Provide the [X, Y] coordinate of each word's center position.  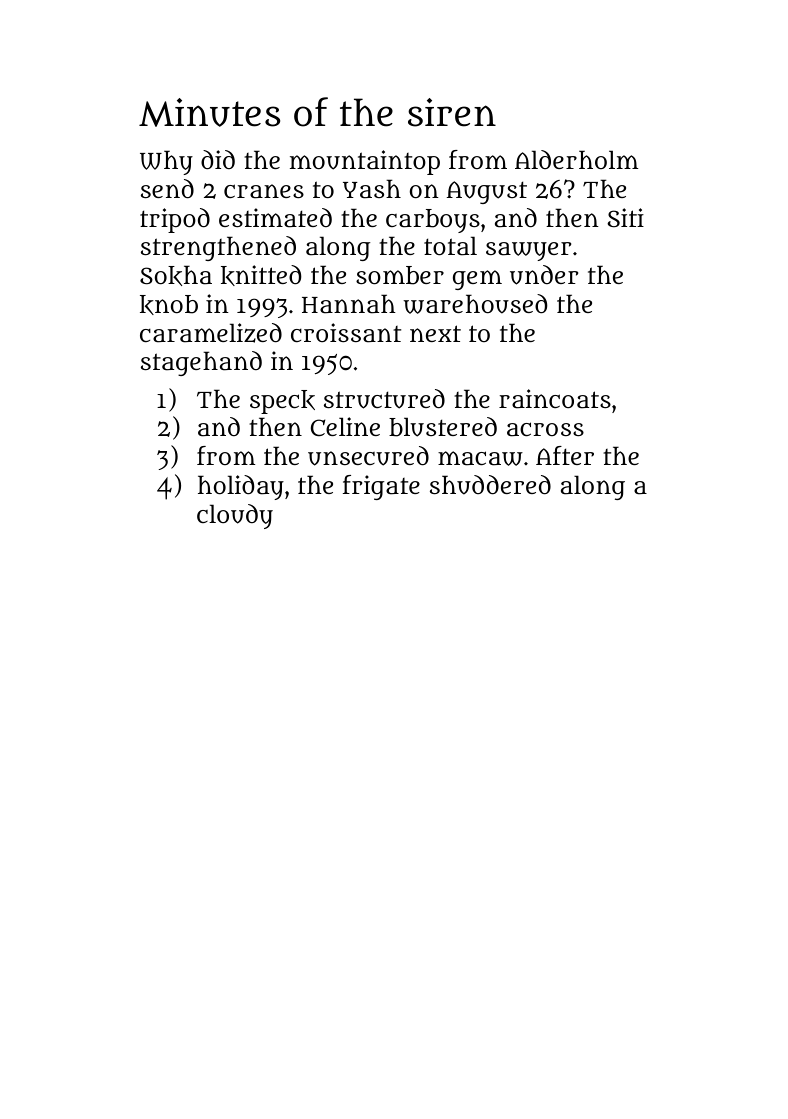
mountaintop [365, 162]
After [565, 455]
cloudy [235, 516]
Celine [345, 426]
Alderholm [576, 159]
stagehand [201, 363]
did [218, 159]
